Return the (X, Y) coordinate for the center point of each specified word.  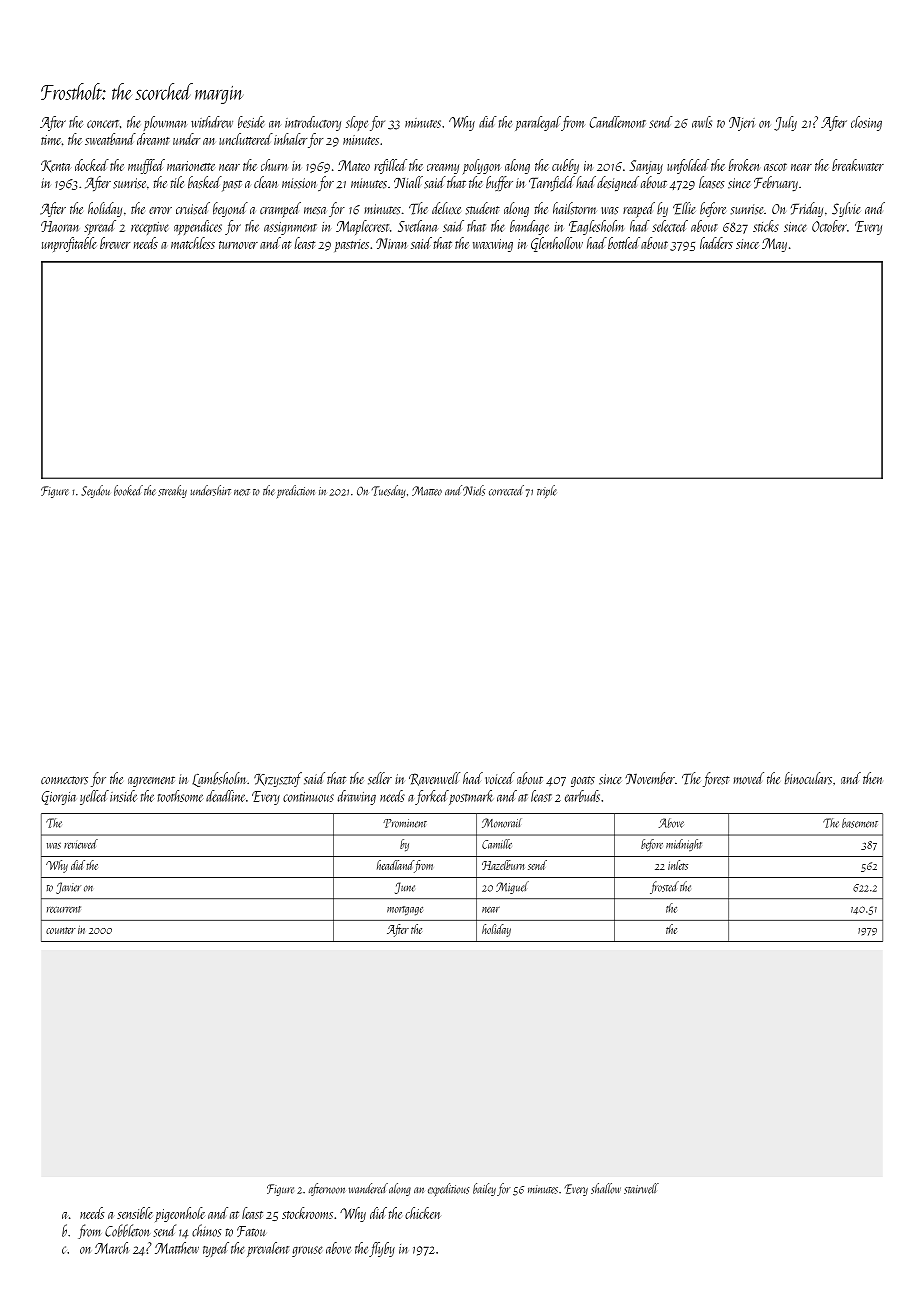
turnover (238, 245)
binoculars (808, 778)
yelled (94, 797)
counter (60, 930)
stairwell (641, 1188)
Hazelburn (503, 865)
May (774, 245)
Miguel (512, 887)
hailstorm (574, 208)
